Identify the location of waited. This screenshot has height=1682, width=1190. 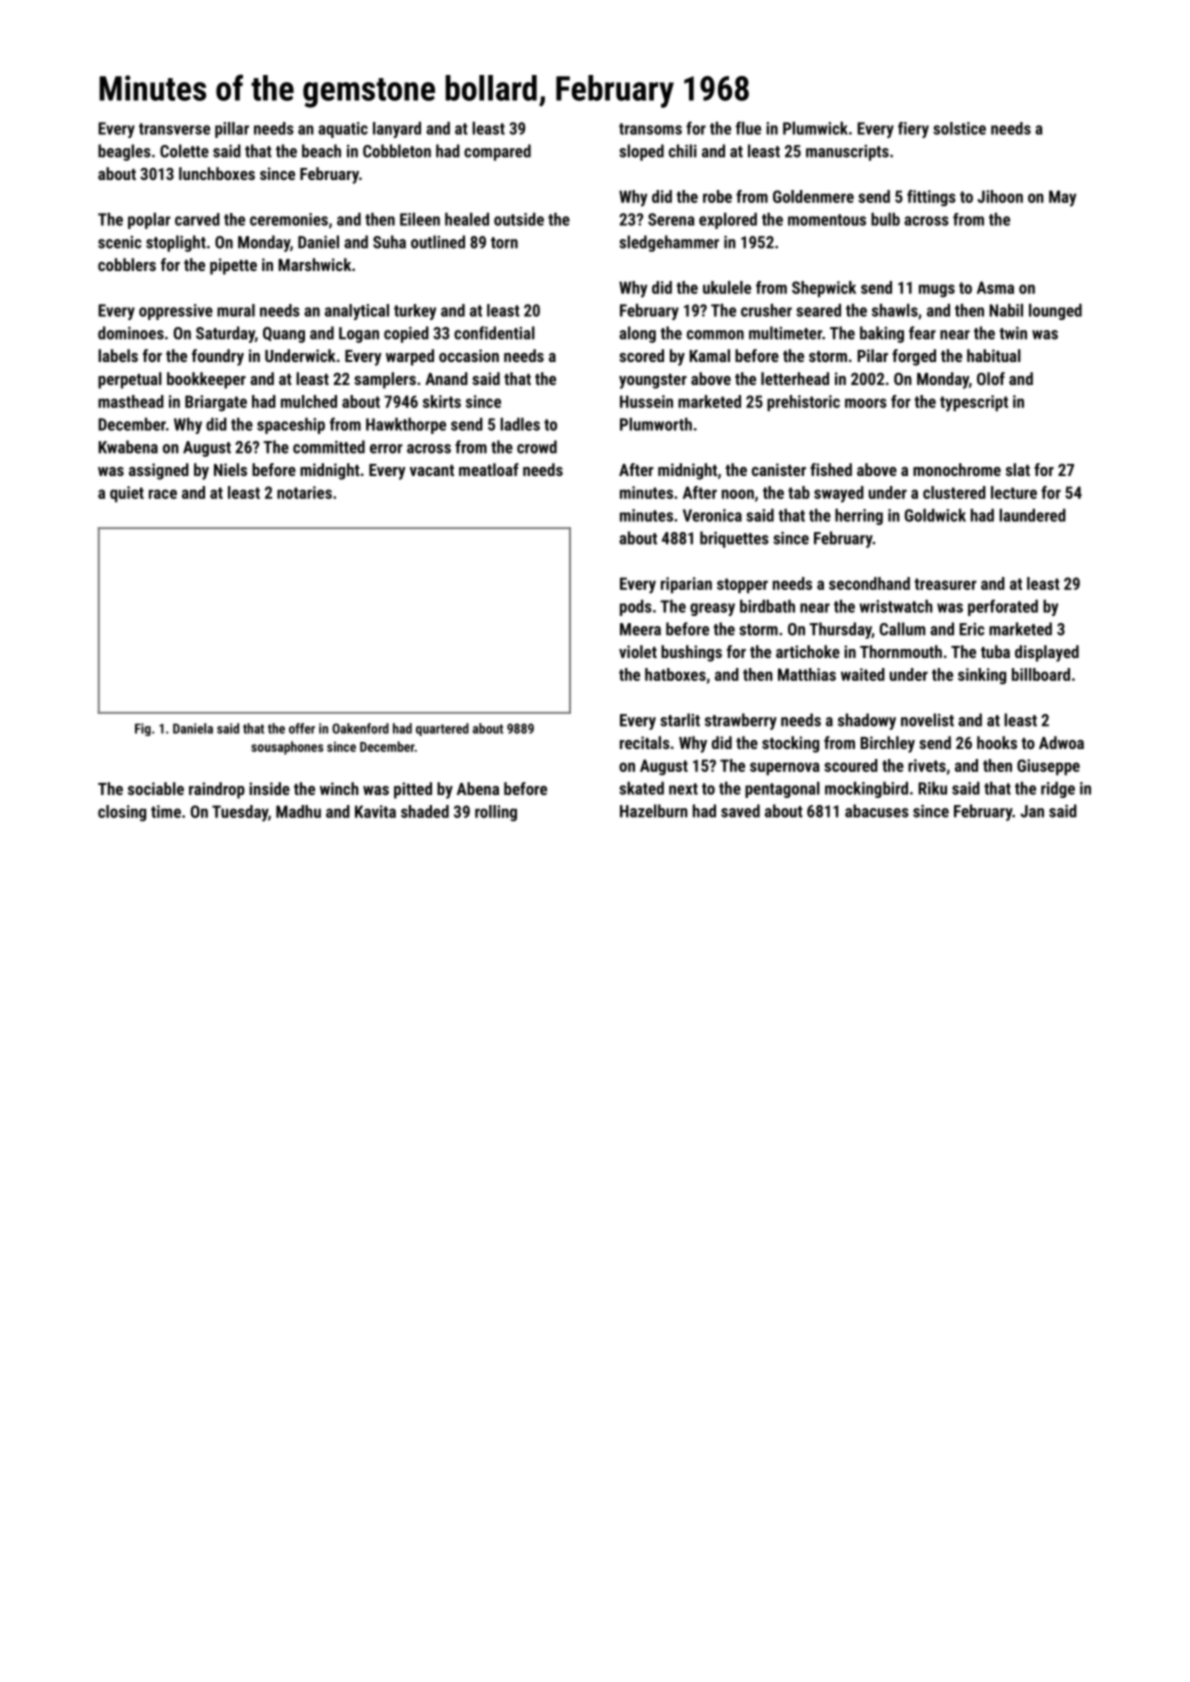
(863, 674).
